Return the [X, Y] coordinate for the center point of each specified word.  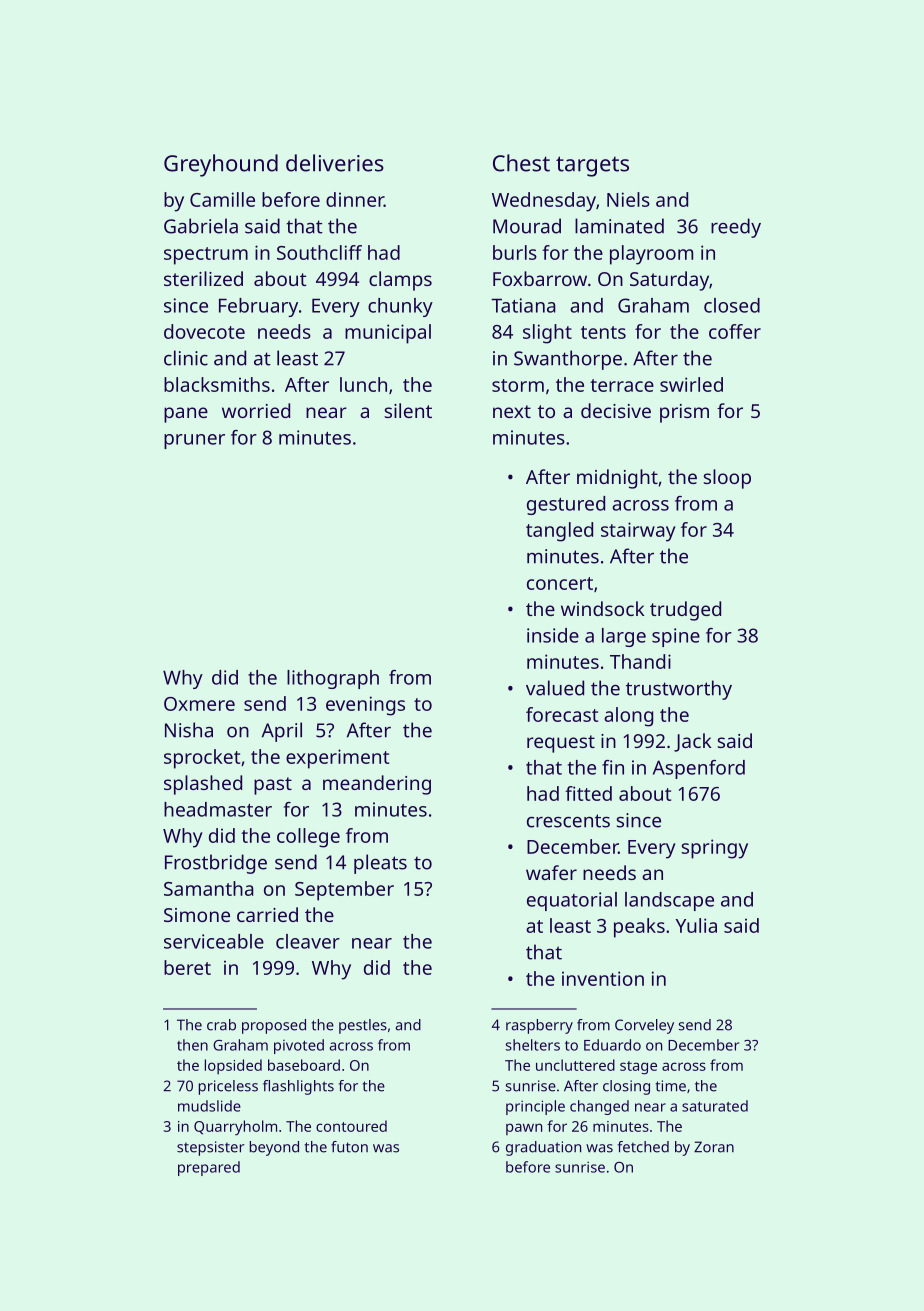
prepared [209, 1168]
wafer [551, 872]
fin [613, 767]
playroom [651, 255]
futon [349, 1147]
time [671, 1086]
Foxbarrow [540, 278]
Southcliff [319, 252]
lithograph [333, 679]
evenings [365, 706]
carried [267, 914]
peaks [639, 928]
